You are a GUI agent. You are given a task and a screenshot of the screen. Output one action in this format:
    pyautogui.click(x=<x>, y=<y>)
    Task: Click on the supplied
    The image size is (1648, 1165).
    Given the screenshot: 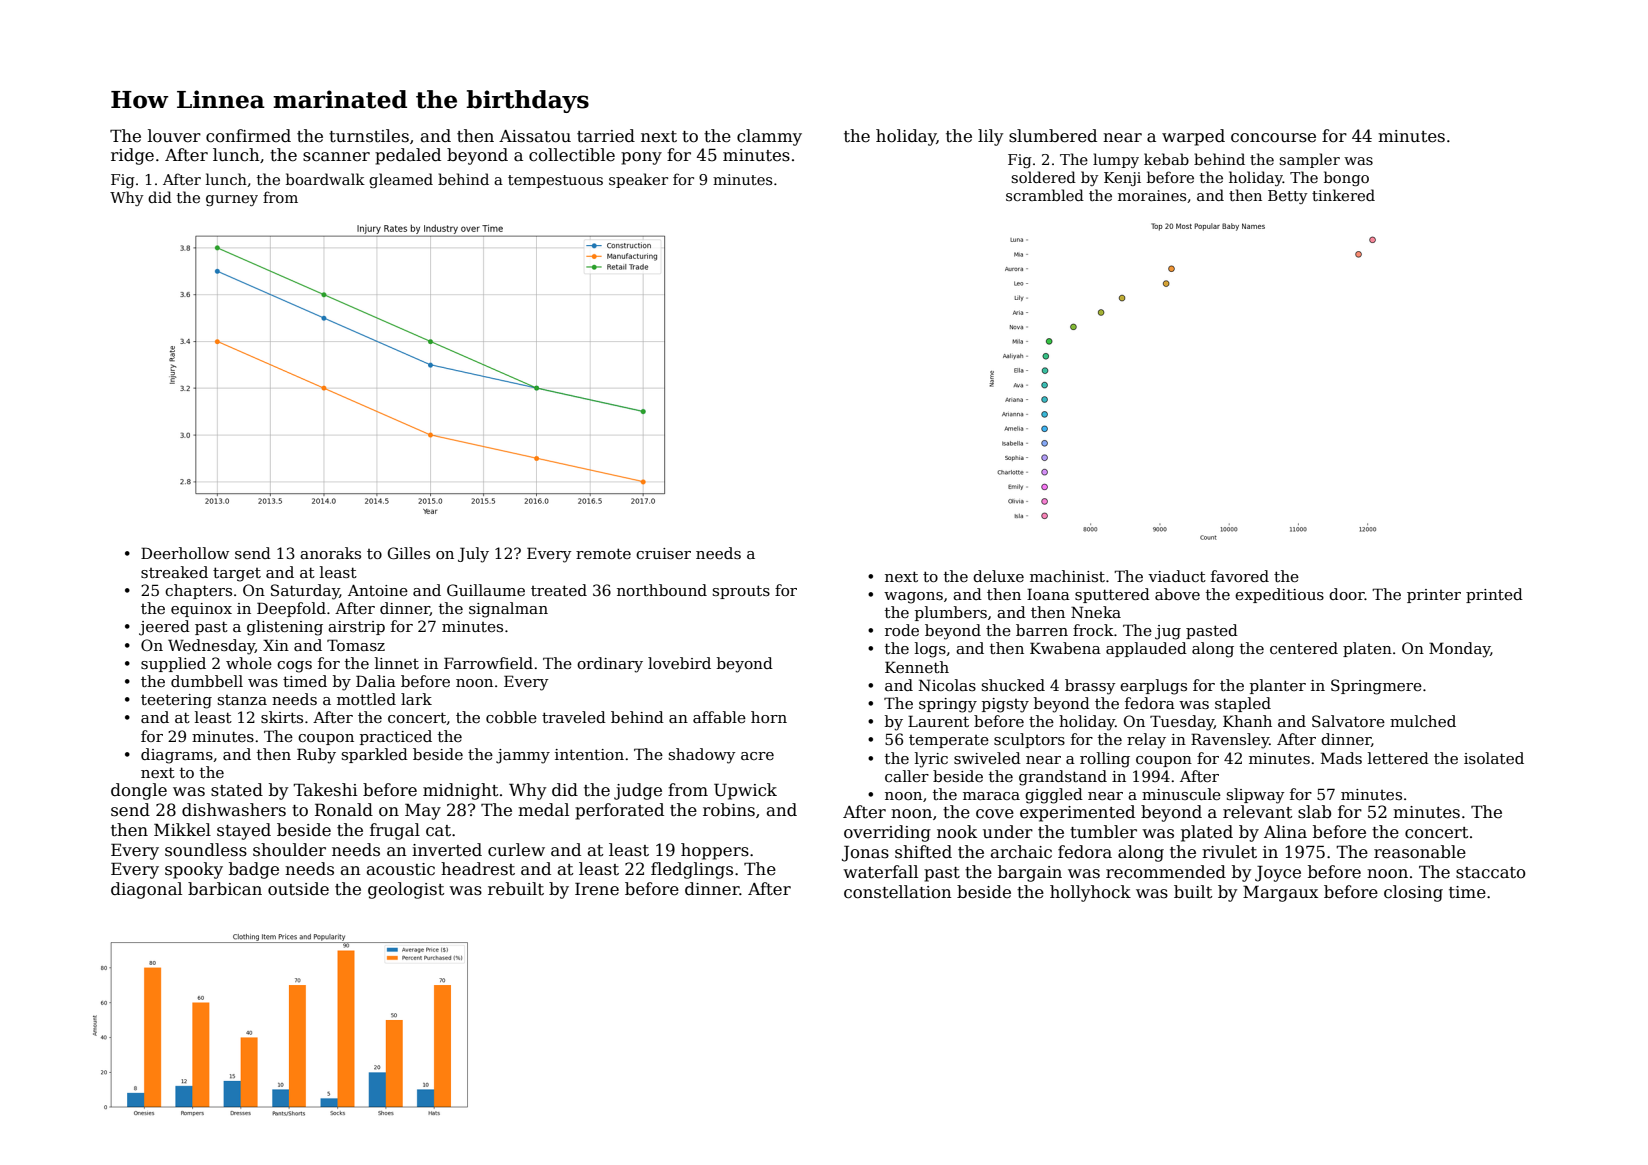 What is the action you would take?
    pyautogui.click(x=173, y=664)
